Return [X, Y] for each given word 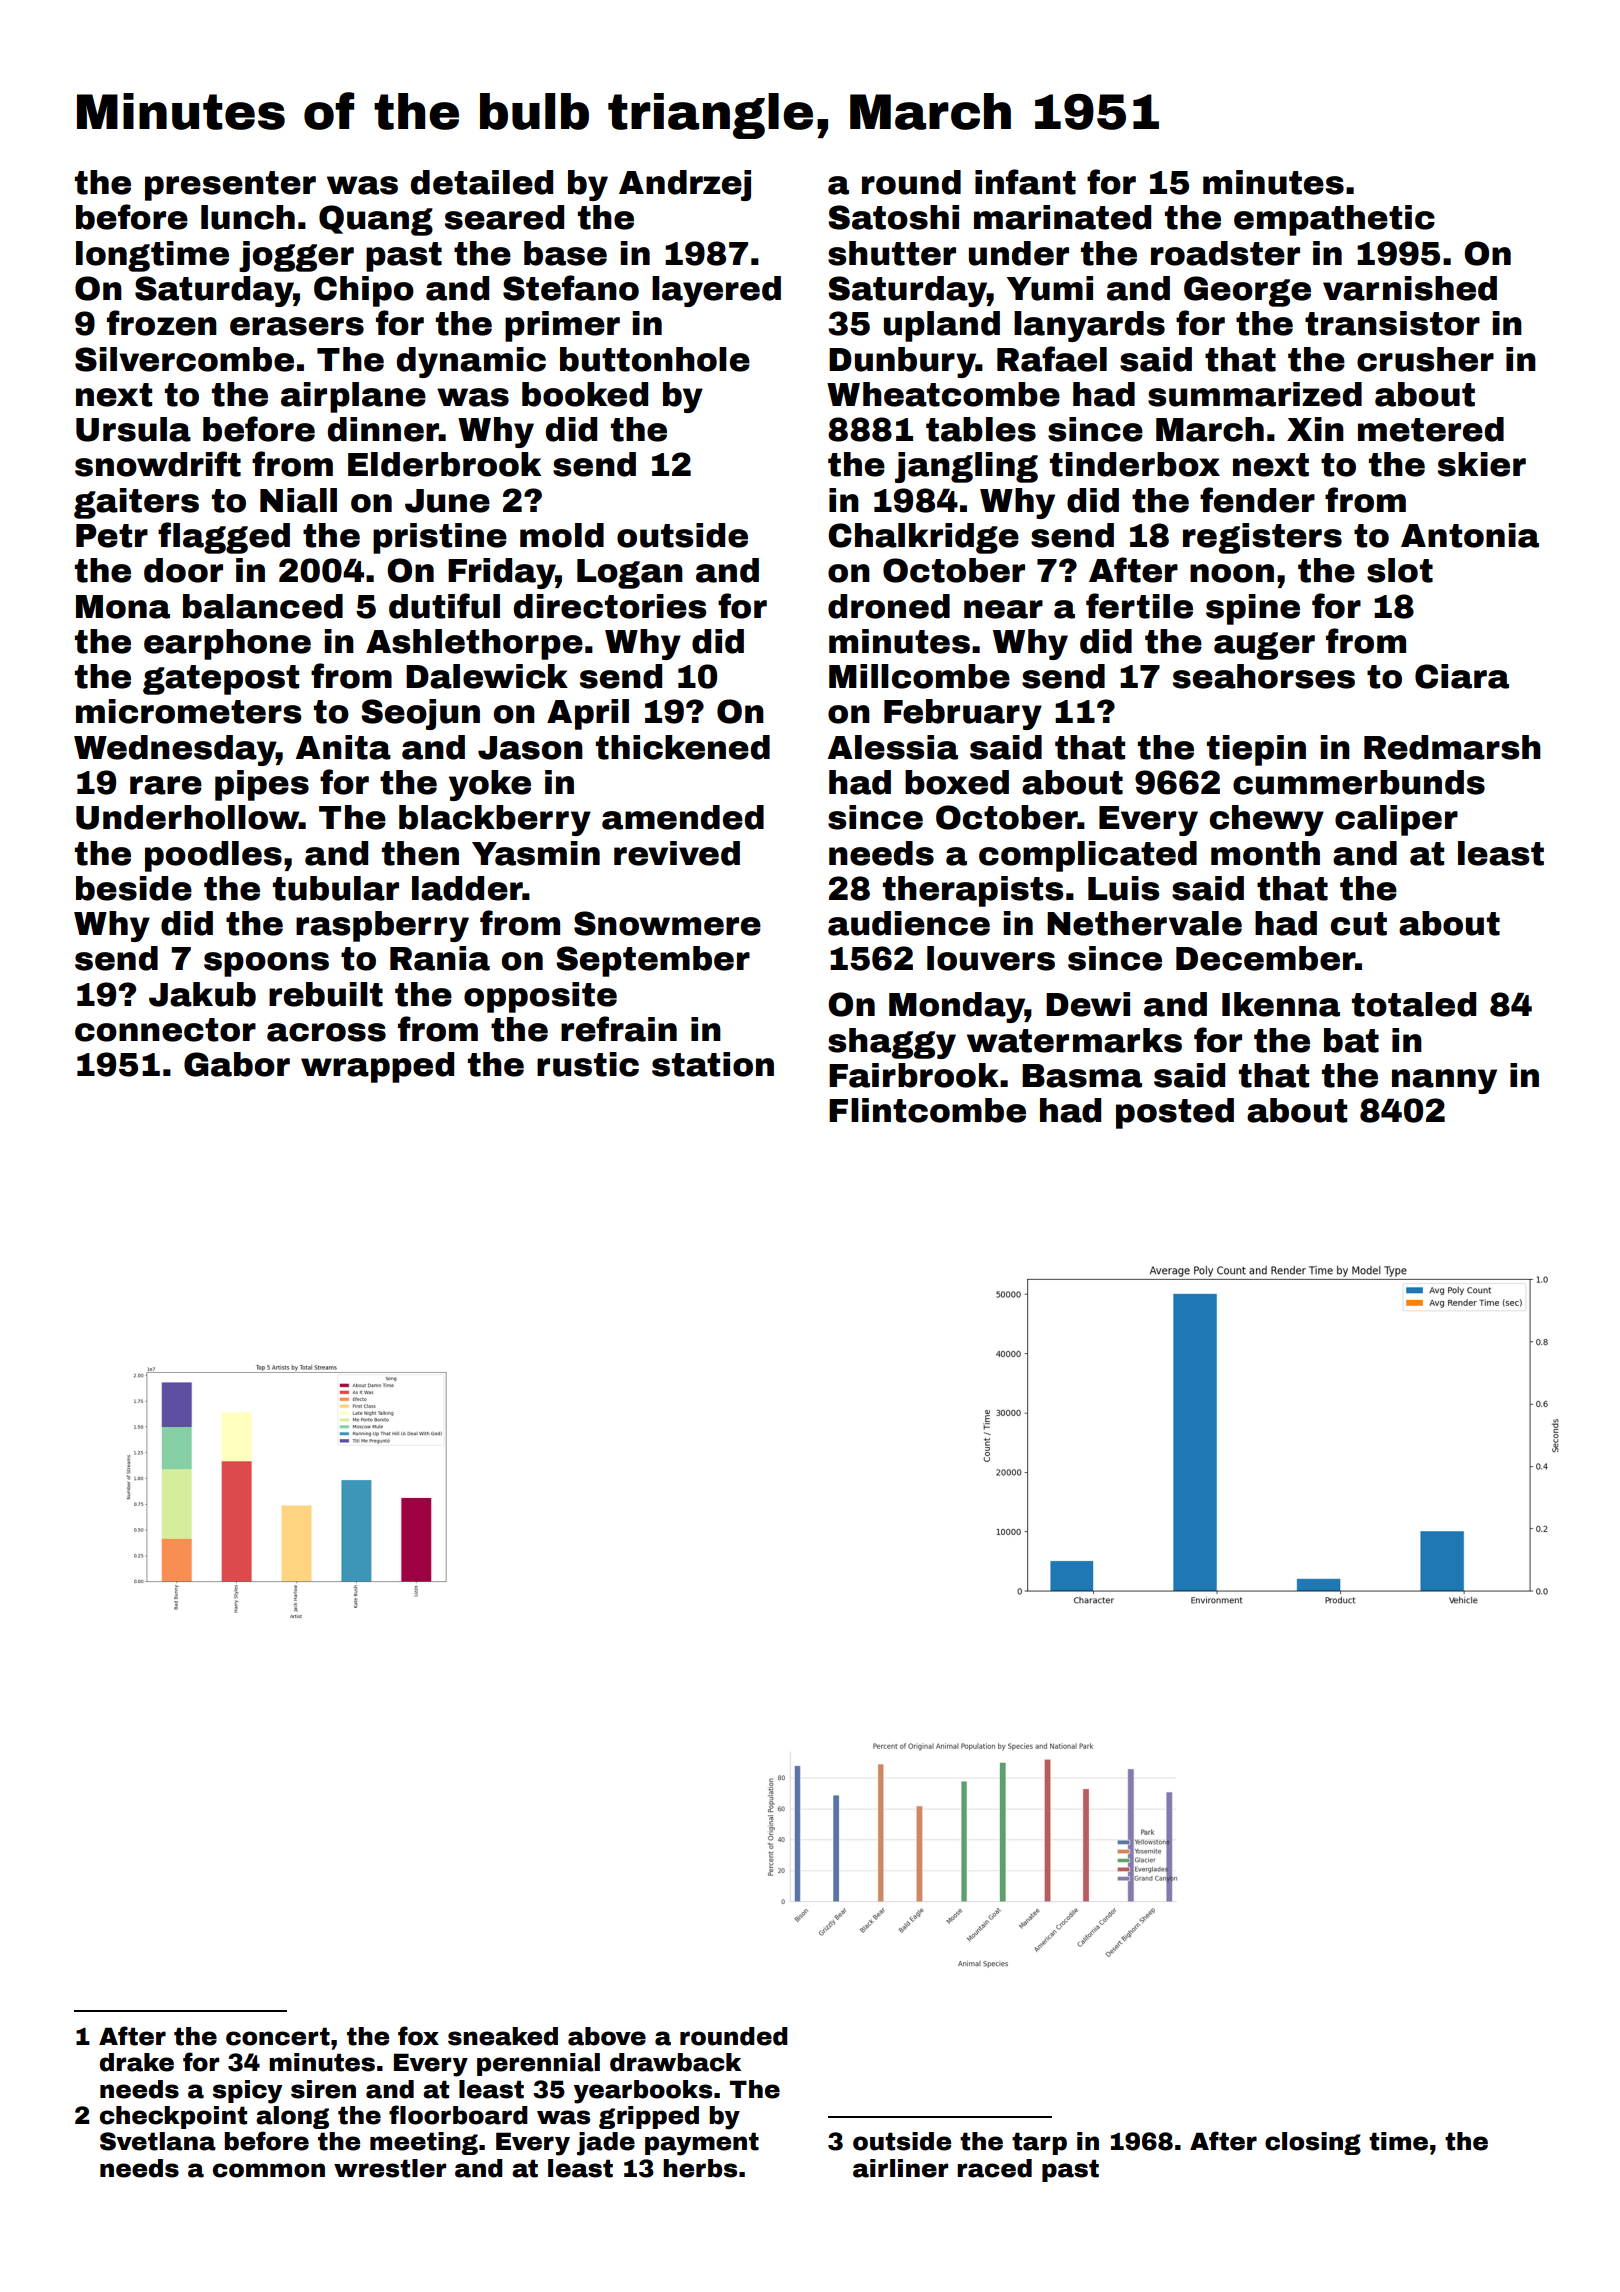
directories [610, 606]
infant [1025, 182]
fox [418, 2036]
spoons [266, 964]
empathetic [1334, 220]
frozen [162, 323]
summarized [1255, 394]
